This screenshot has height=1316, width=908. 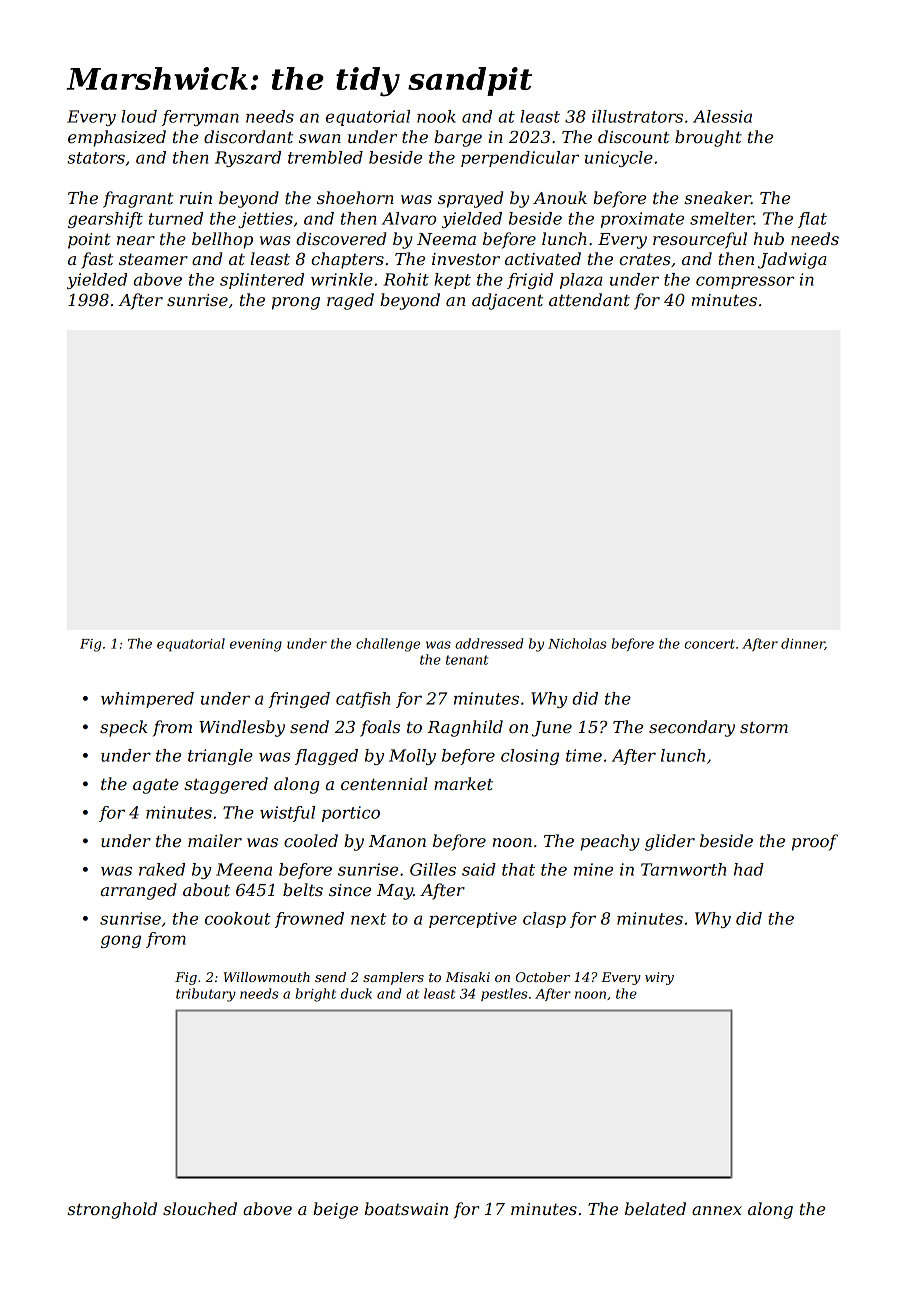 I want to click on challenge, so click(x=388, y=645).
